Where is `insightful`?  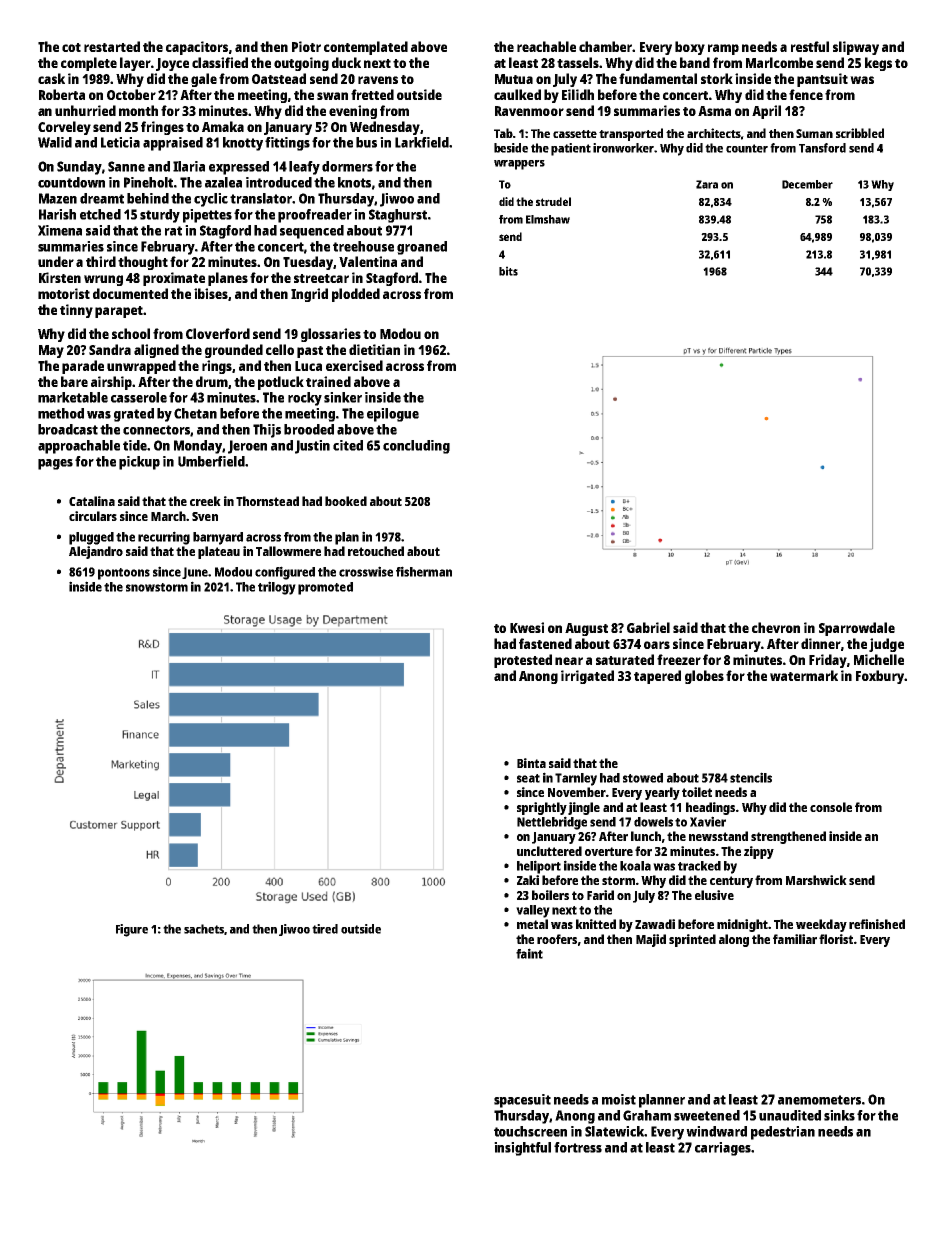 insightful is located at coordinates (522, 1149).
